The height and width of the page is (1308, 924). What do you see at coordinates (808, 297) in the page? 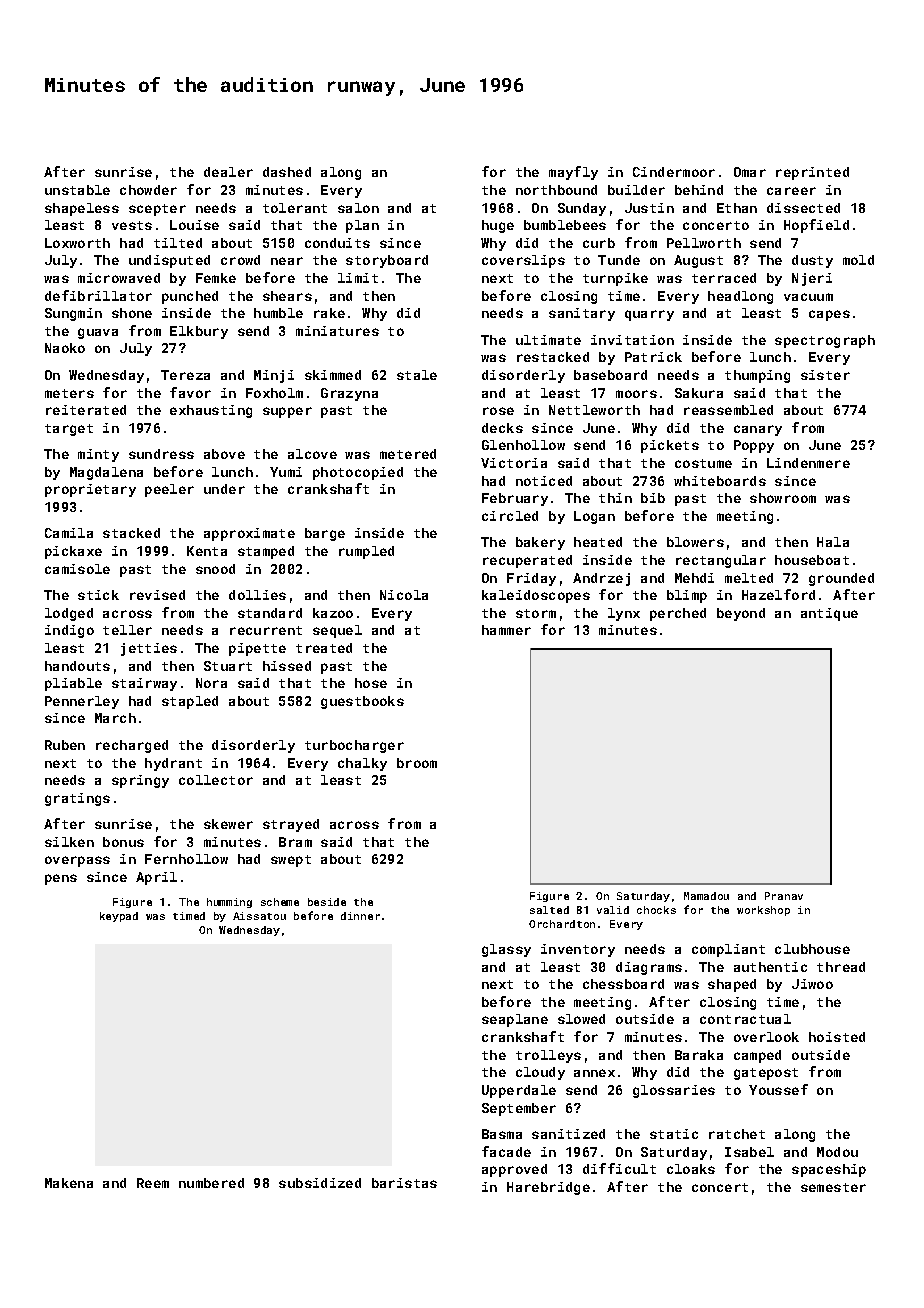
I see `vacuum` at bounding box center [808, 297].
